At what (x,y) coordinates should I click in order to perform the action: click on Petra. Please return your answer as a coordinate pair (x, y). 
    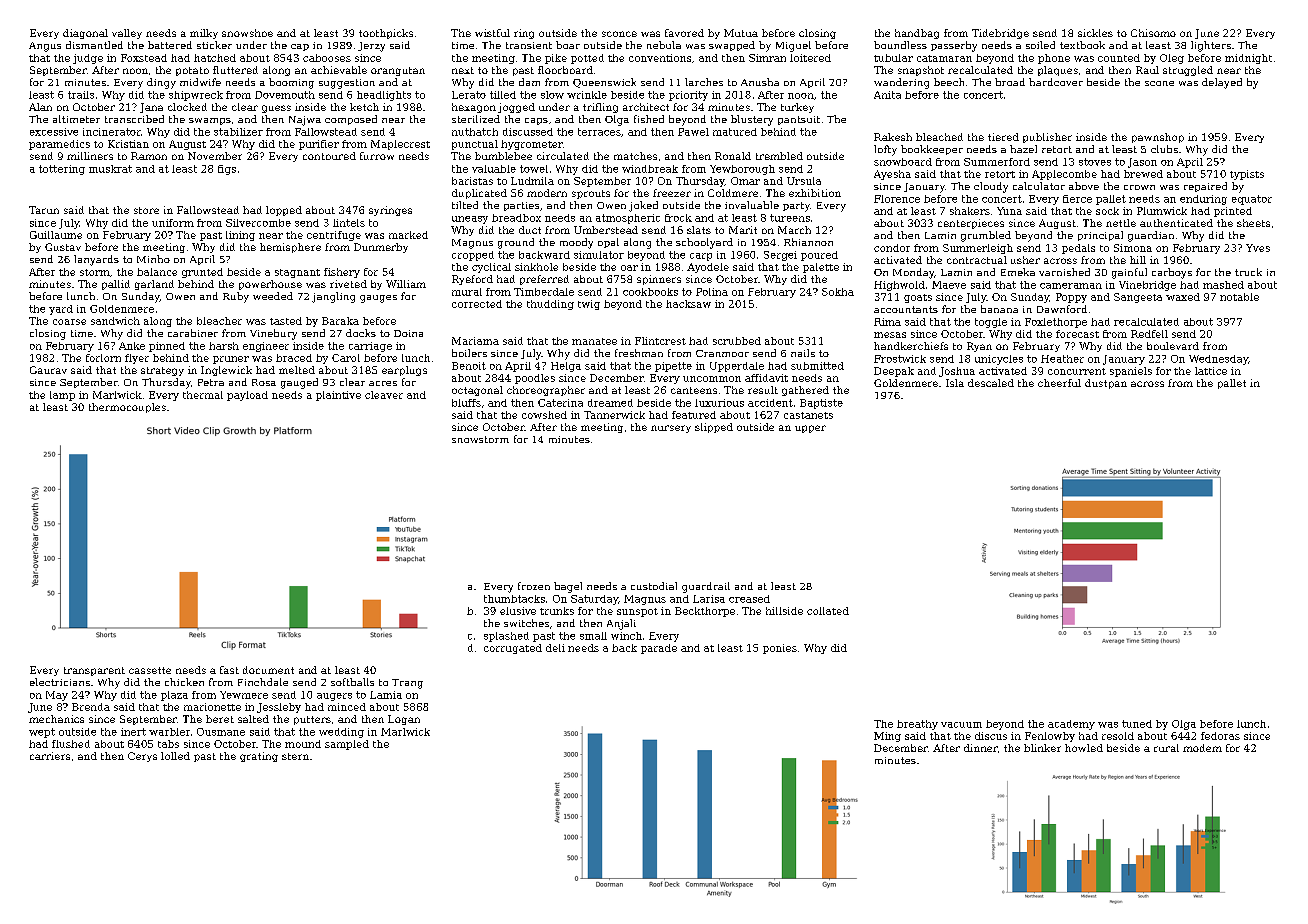
    Looking at the image, I should click on (211, 382).
